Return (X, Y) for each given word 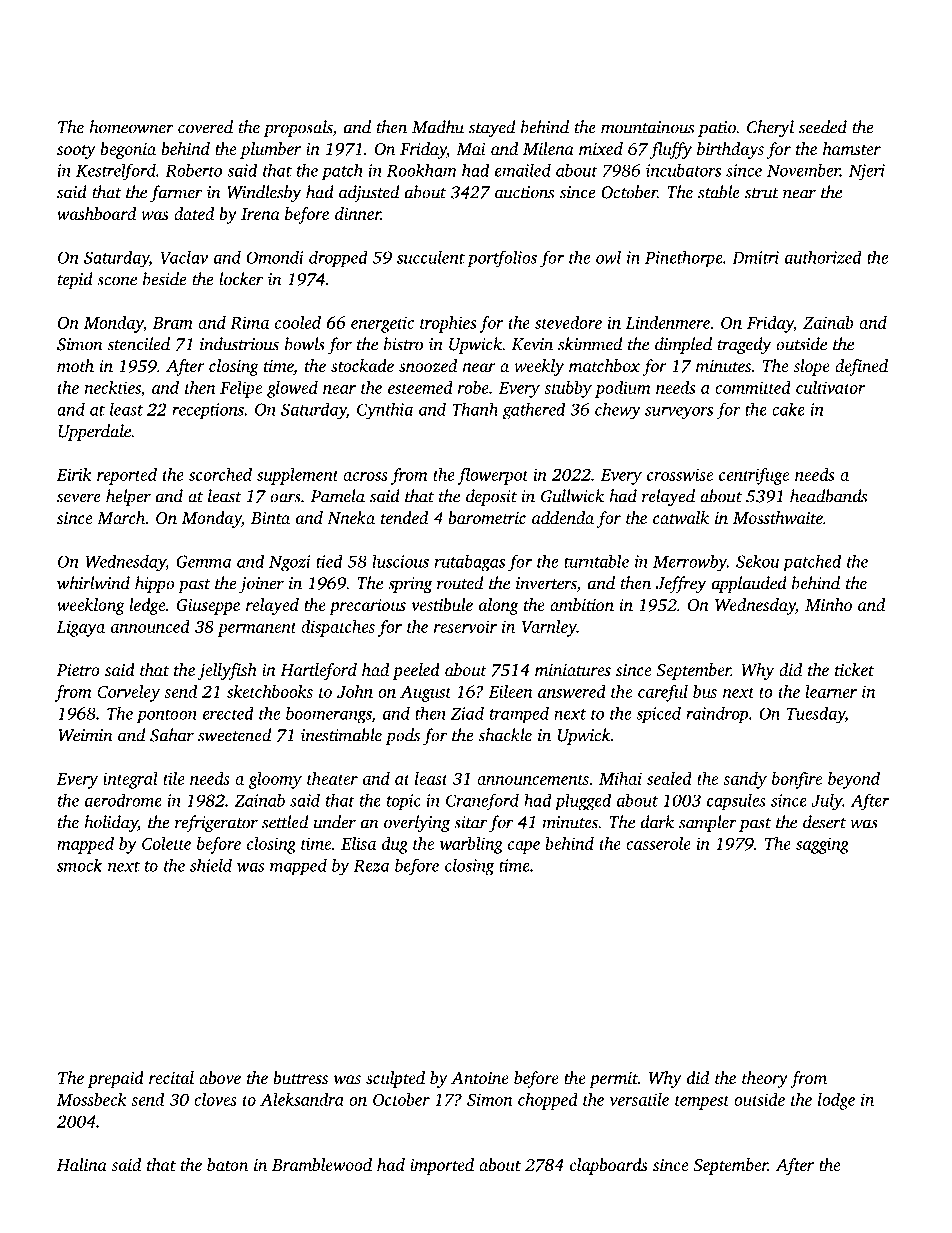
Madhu (438, 127)
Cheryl (770, 128)
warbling (471, 845)
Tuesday (816, 715)
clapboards (609, 1166)
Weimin (85, 735)
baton (227, 1164)
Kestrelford (116, 172)
